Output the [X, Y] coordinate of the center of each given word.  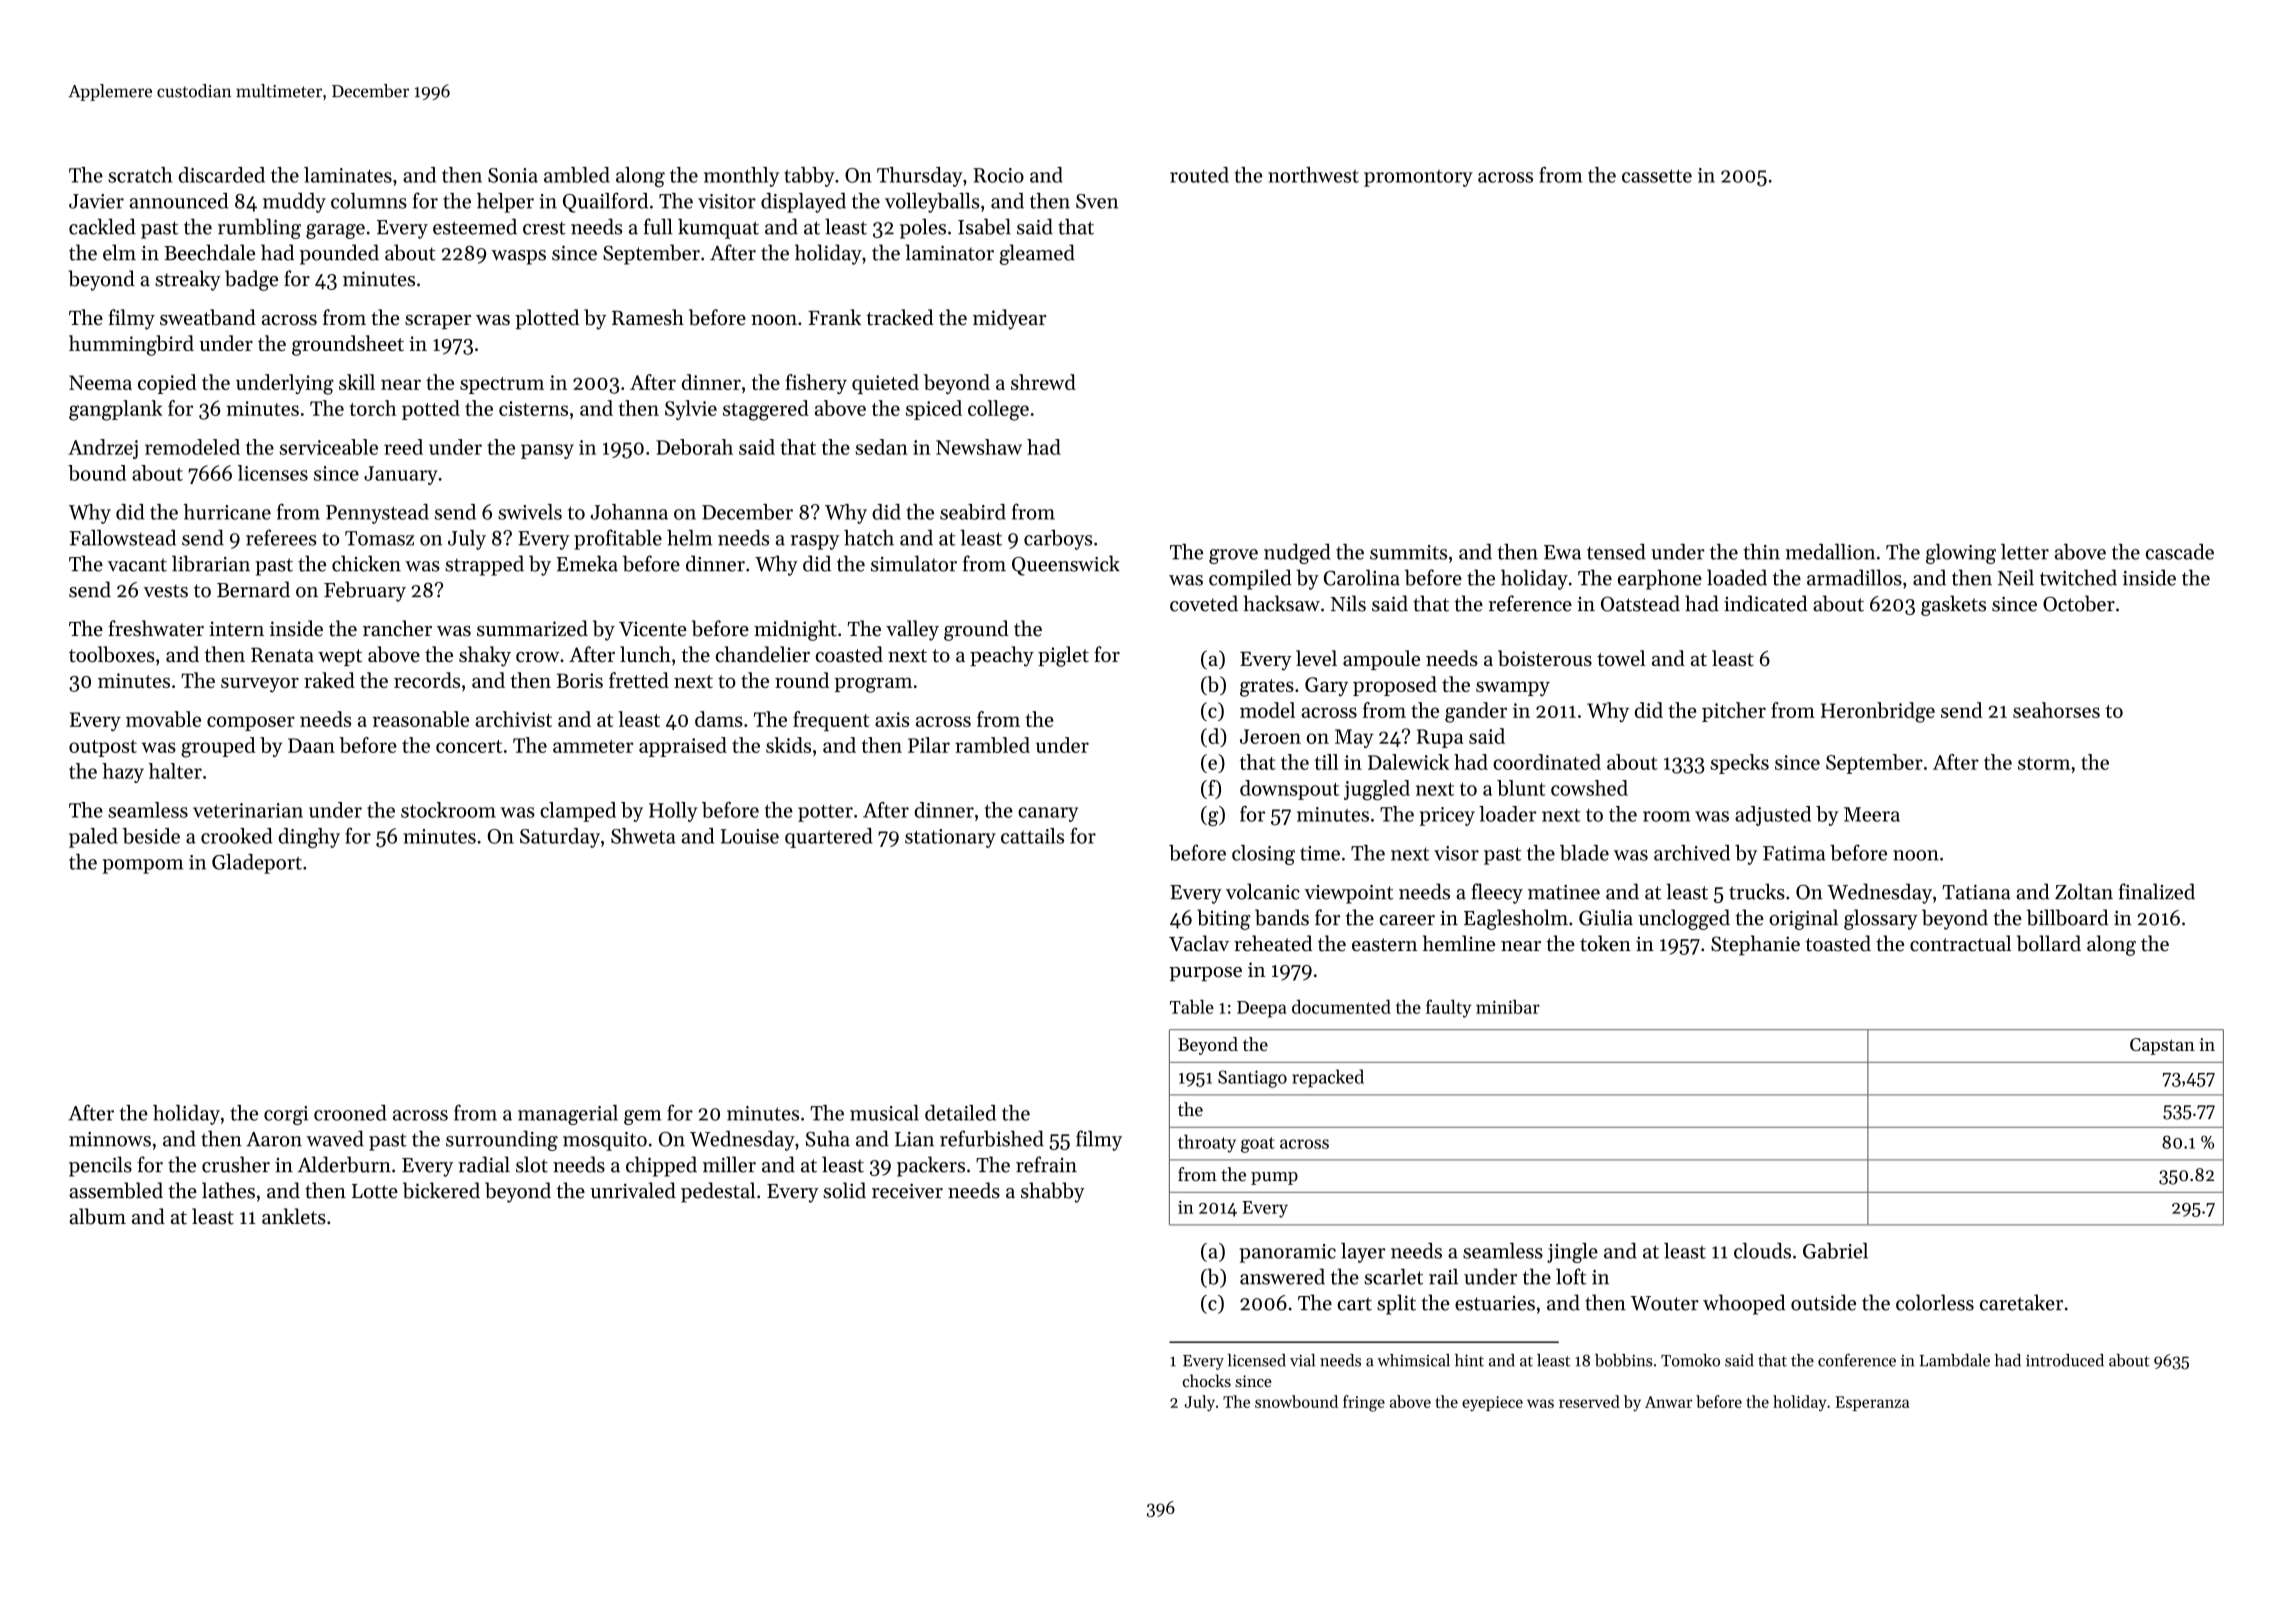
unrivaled [633, 1190]
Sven [1097, 201]
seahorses [2056, 710]
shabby [1053, 1192]
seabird [973, 512]
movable [163, 719]
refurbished [992, 1138]
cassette [1657, 176]
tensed [1616, 552]
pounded [339, 254]
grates [1267, 688]
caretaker [2021, 1302]
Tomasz [379, 538]
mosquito [605, 1141]
